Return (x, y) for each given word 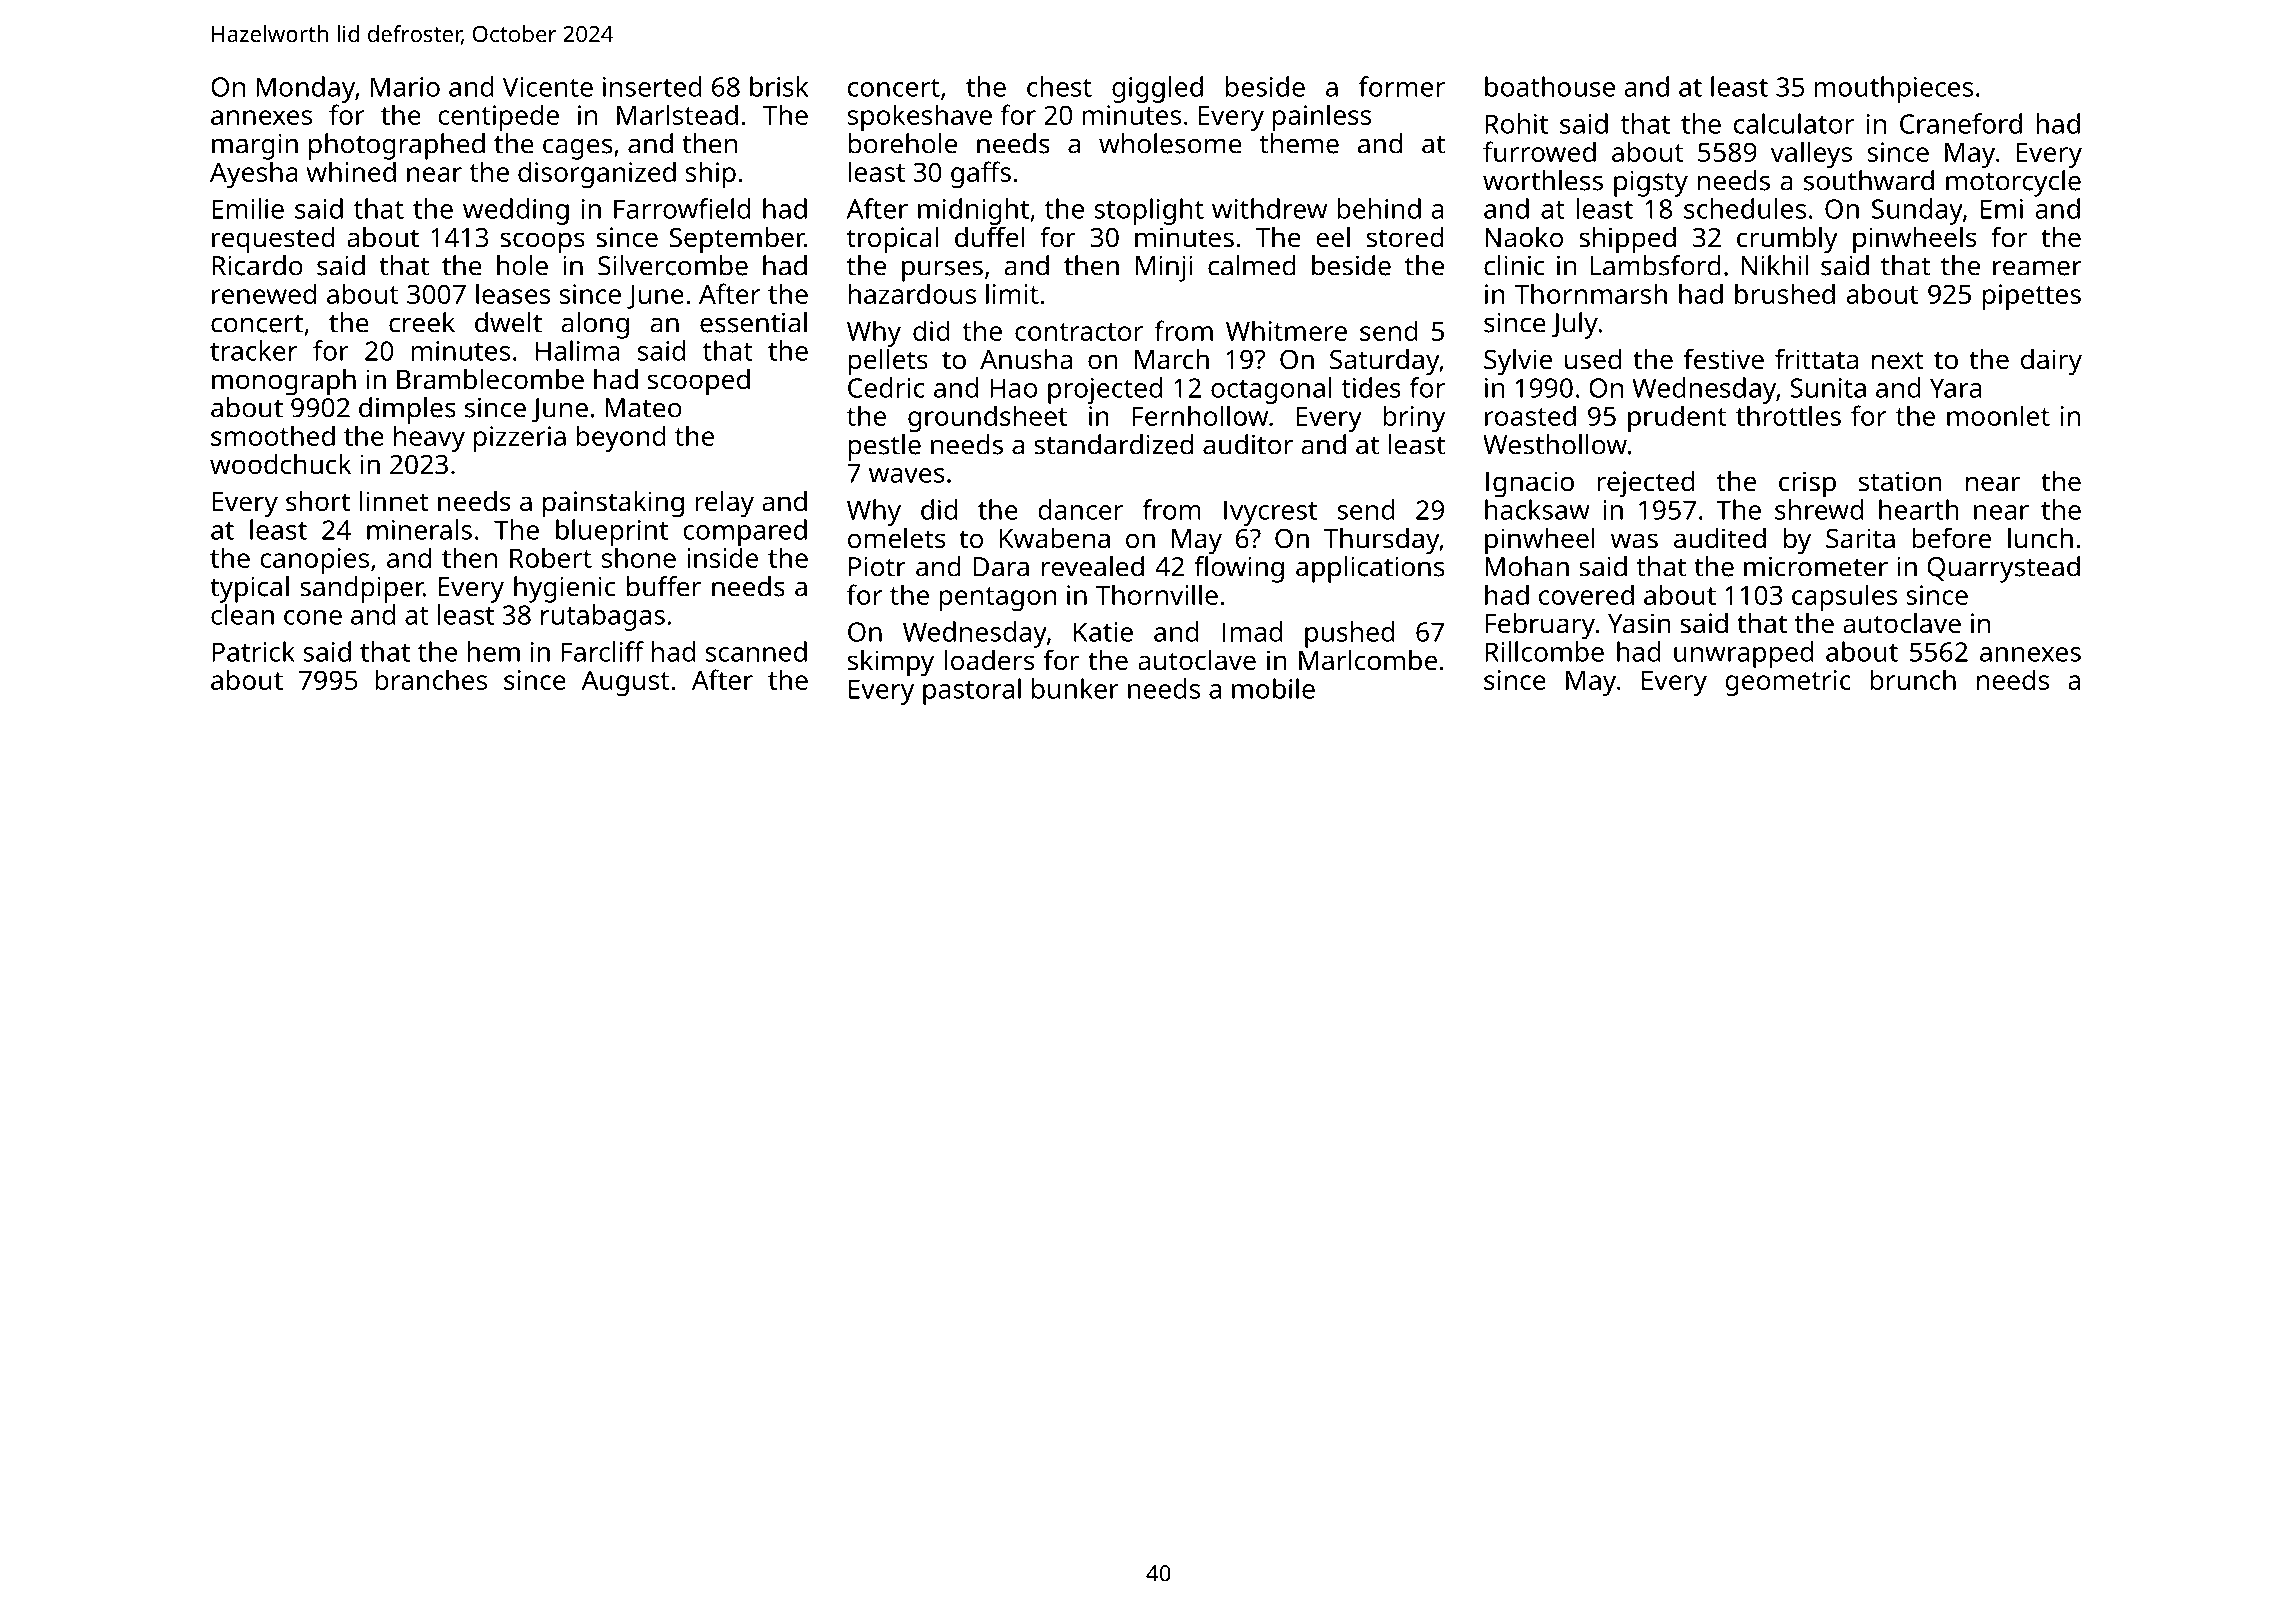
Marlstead (677, 114)
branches (431, 679)
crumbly (1787, 240)
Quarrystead (2003, 569)
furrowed (1539, 151)
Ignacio (1530, 484)
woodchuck (280, 464)
